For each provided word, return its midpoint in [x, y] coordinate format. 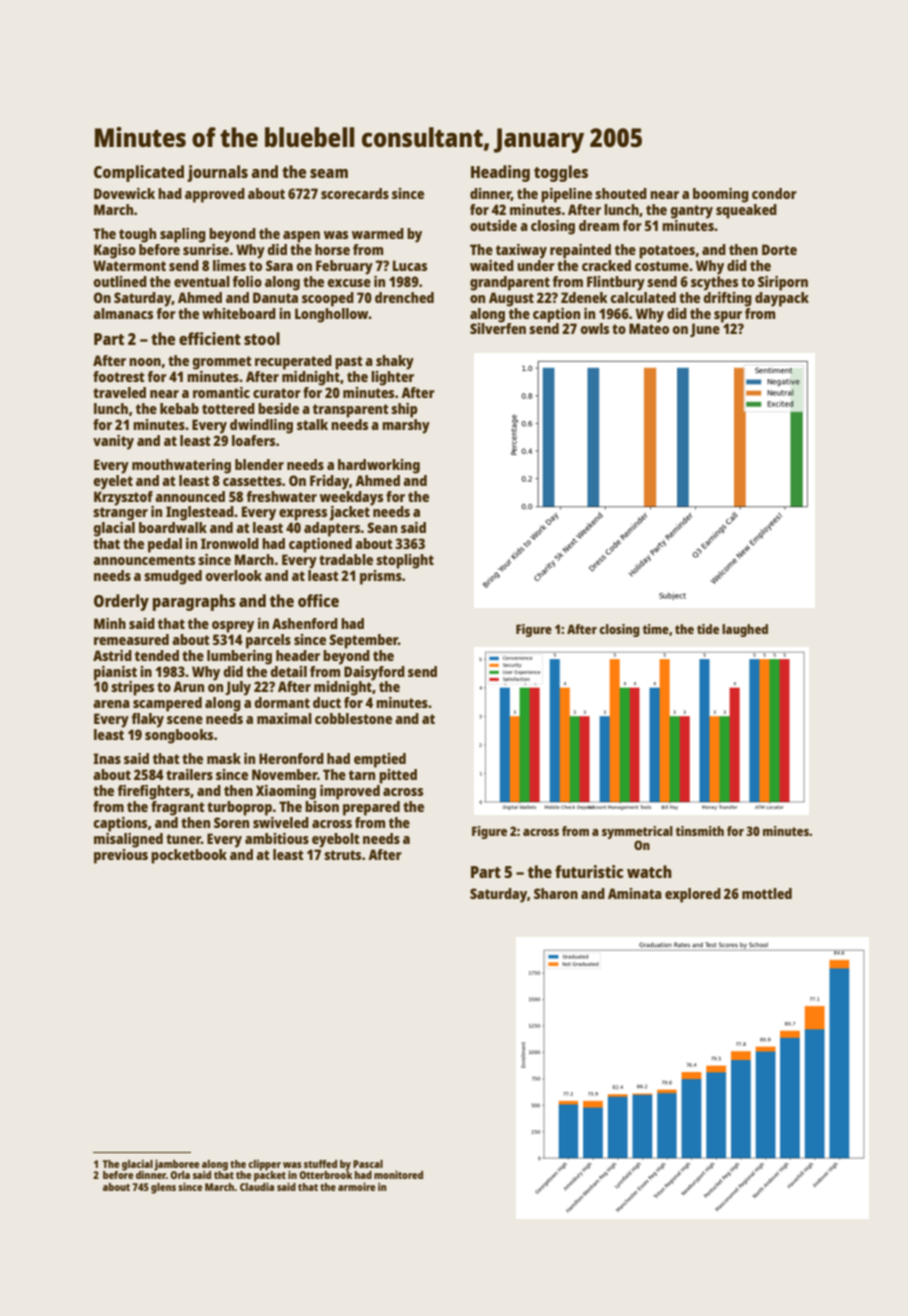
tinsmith [700, 831]
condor [774, 193]
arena [111, 704]
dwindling [261, 426]
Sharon [556, 893]
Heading [500, 173]
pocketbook [189, 856]
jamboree [177, 1165]
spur [728, 317]
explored [693, 895]
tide [708, 629]
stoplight [405, 561]
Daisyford [374, 673]
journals [217, 173]
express [303, 515]
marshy [406, 426]
